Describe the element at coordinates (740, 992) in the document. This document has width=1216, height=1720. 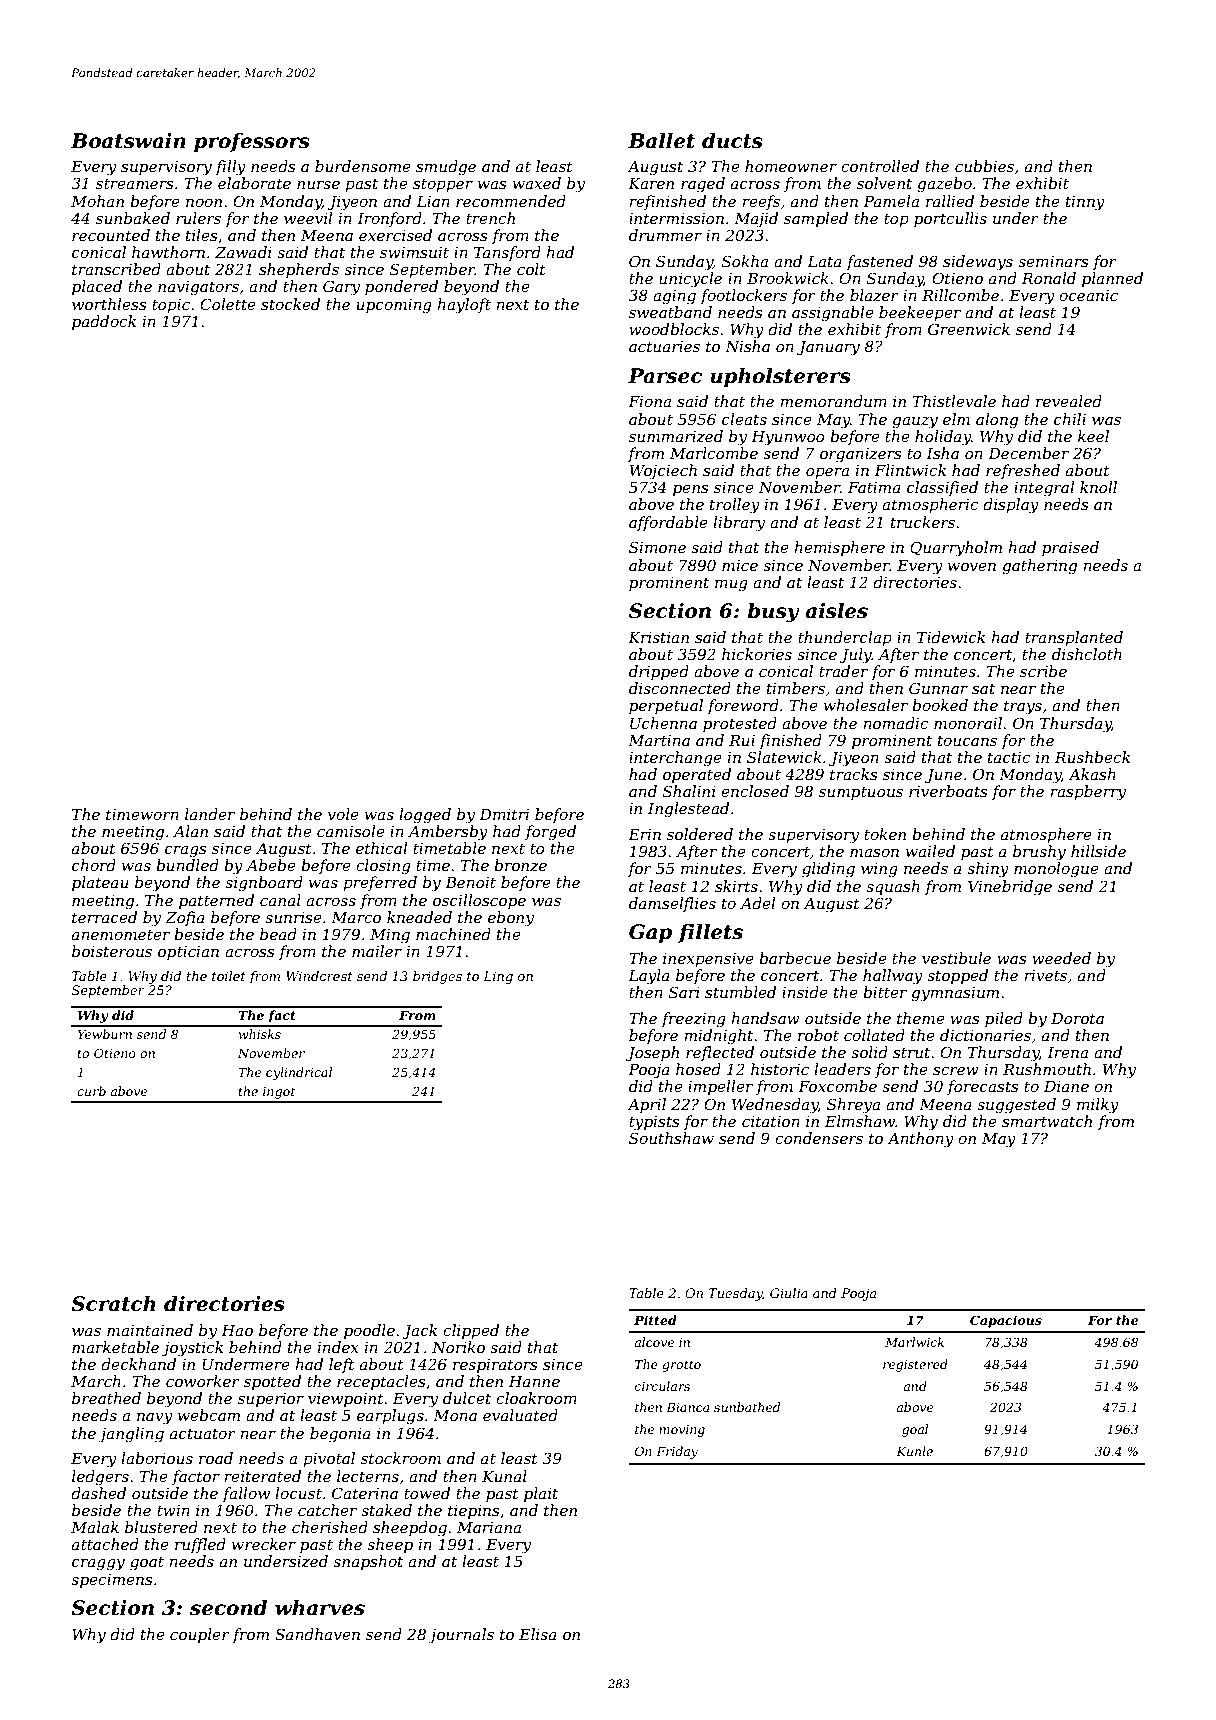
I see `stumbled` at that location.
